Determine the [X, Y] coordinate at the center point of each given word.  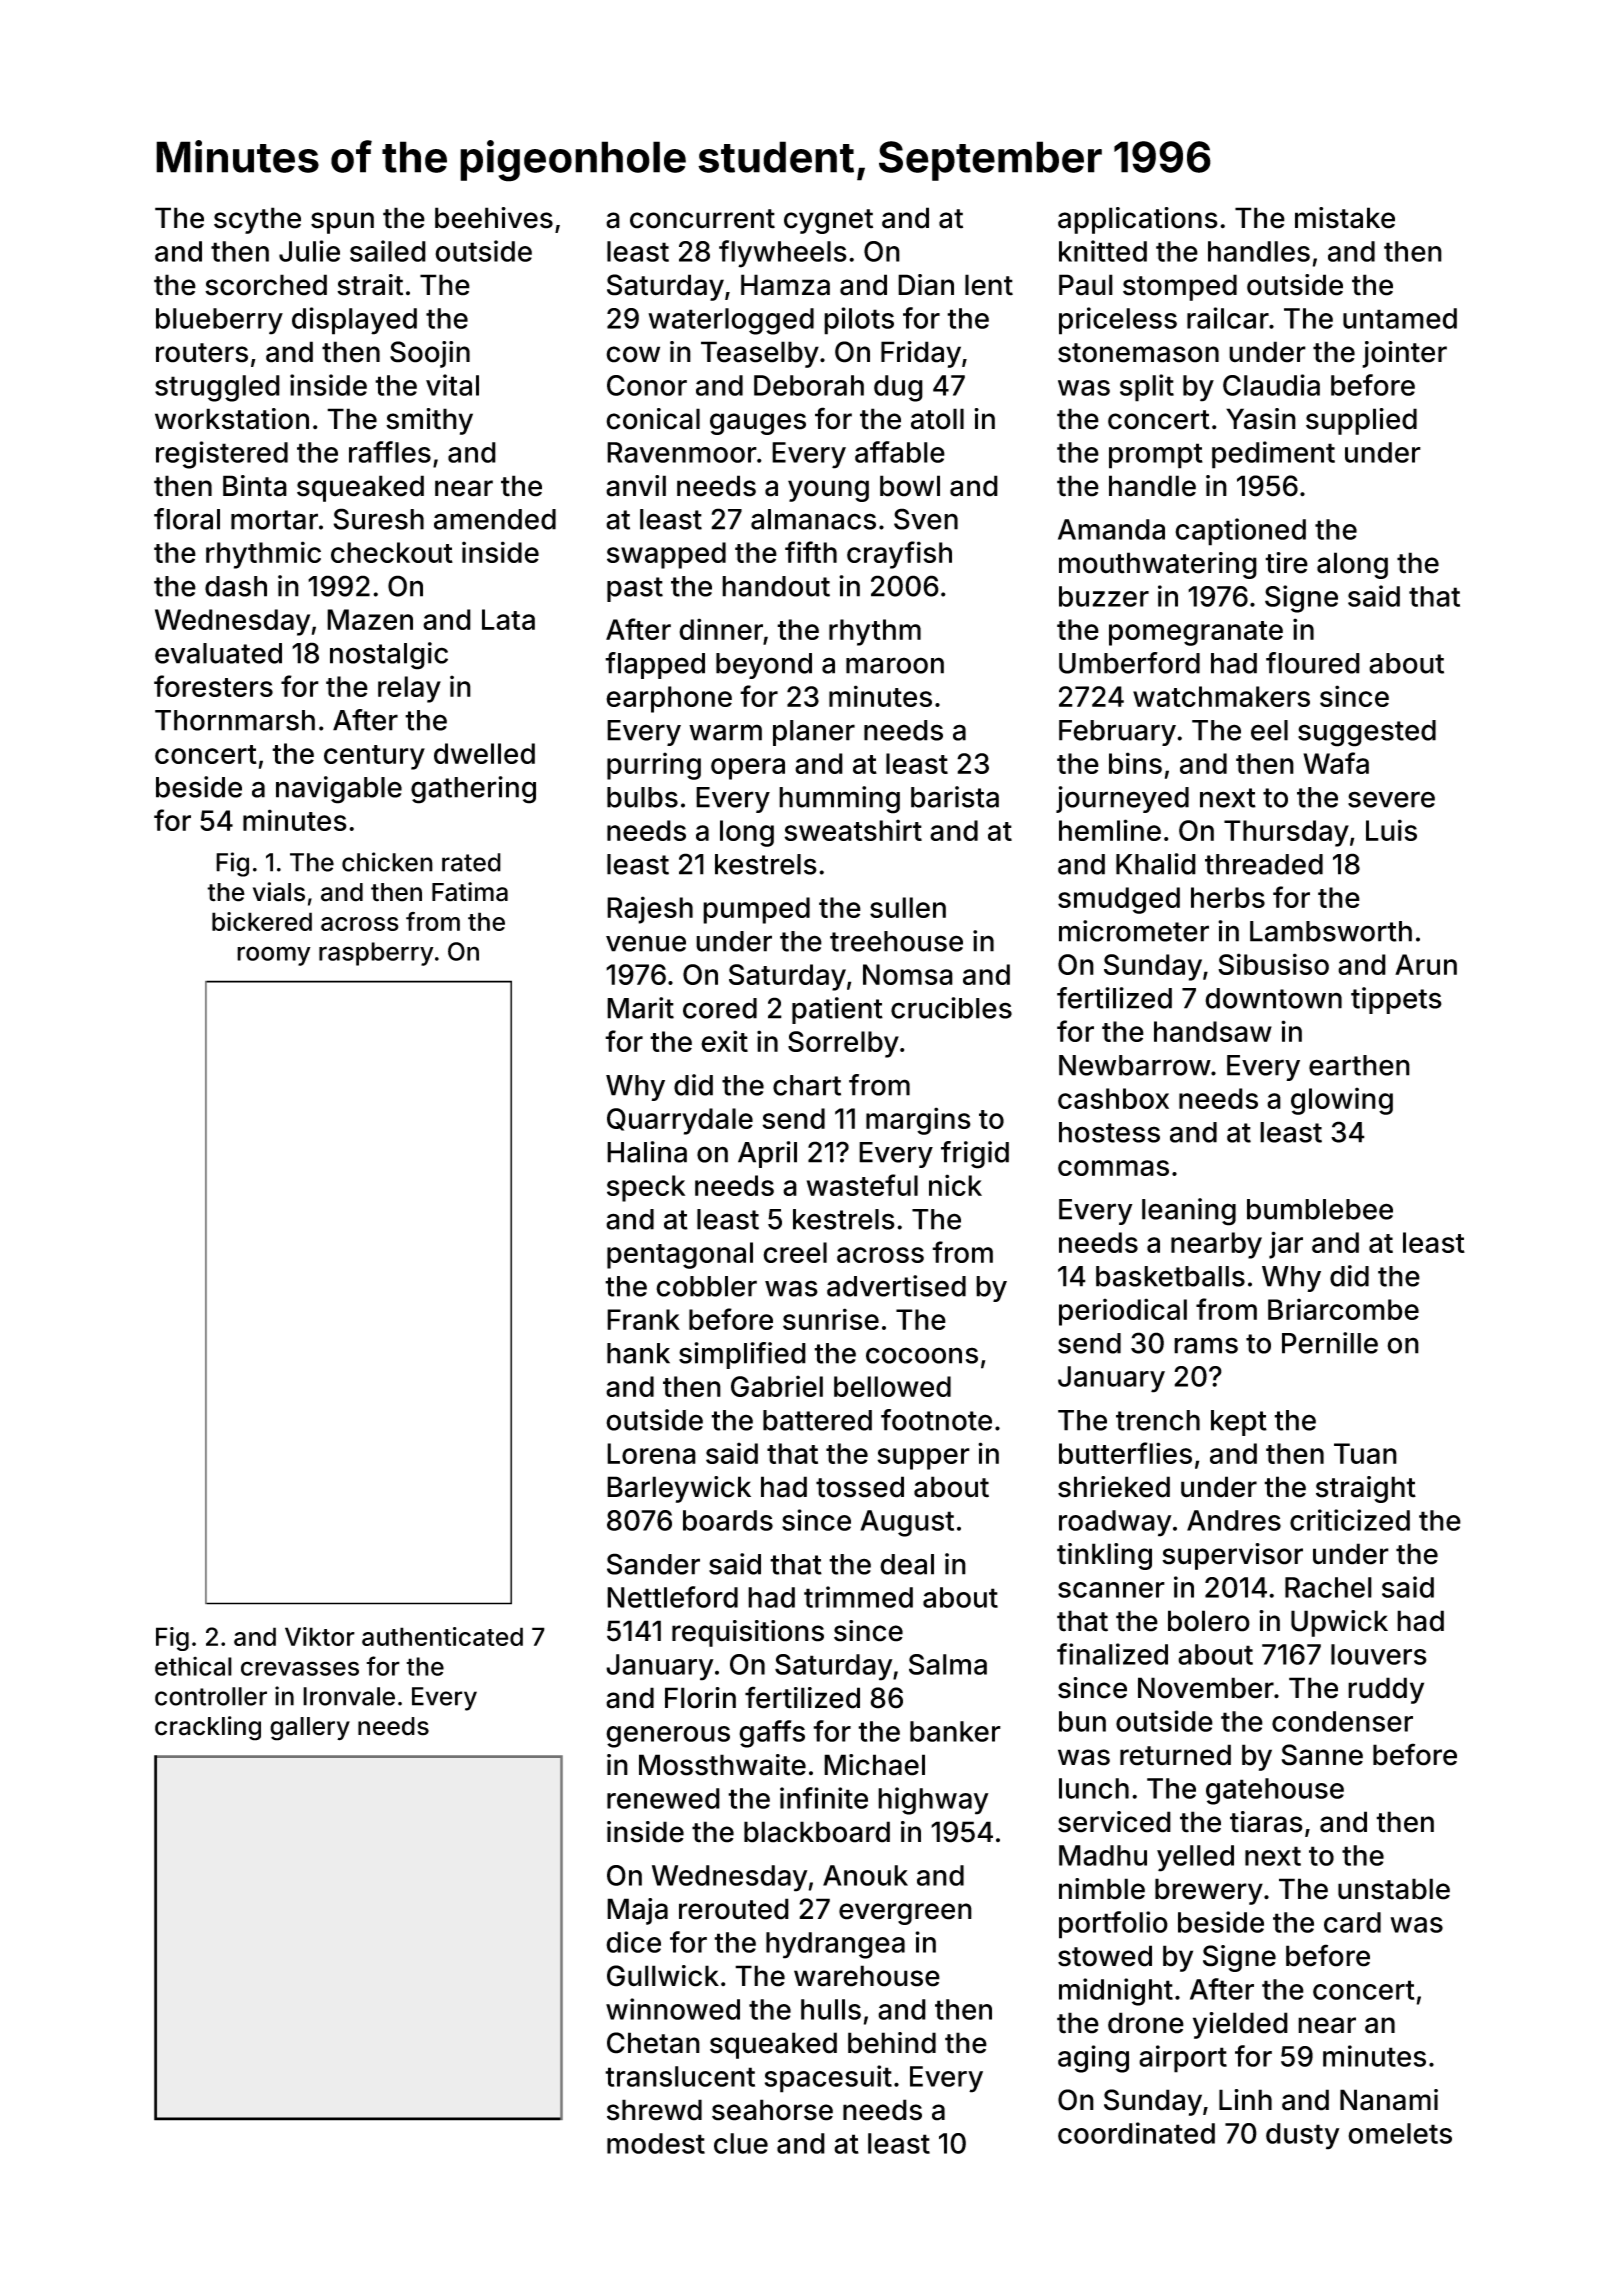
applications [1138, 220]
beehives [494, 218]
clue [741, 2143]
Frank [643, 1319]
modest [656, 2143]
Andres [1234, 1520]
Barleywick [679, 1489]
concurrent [702, 219]
